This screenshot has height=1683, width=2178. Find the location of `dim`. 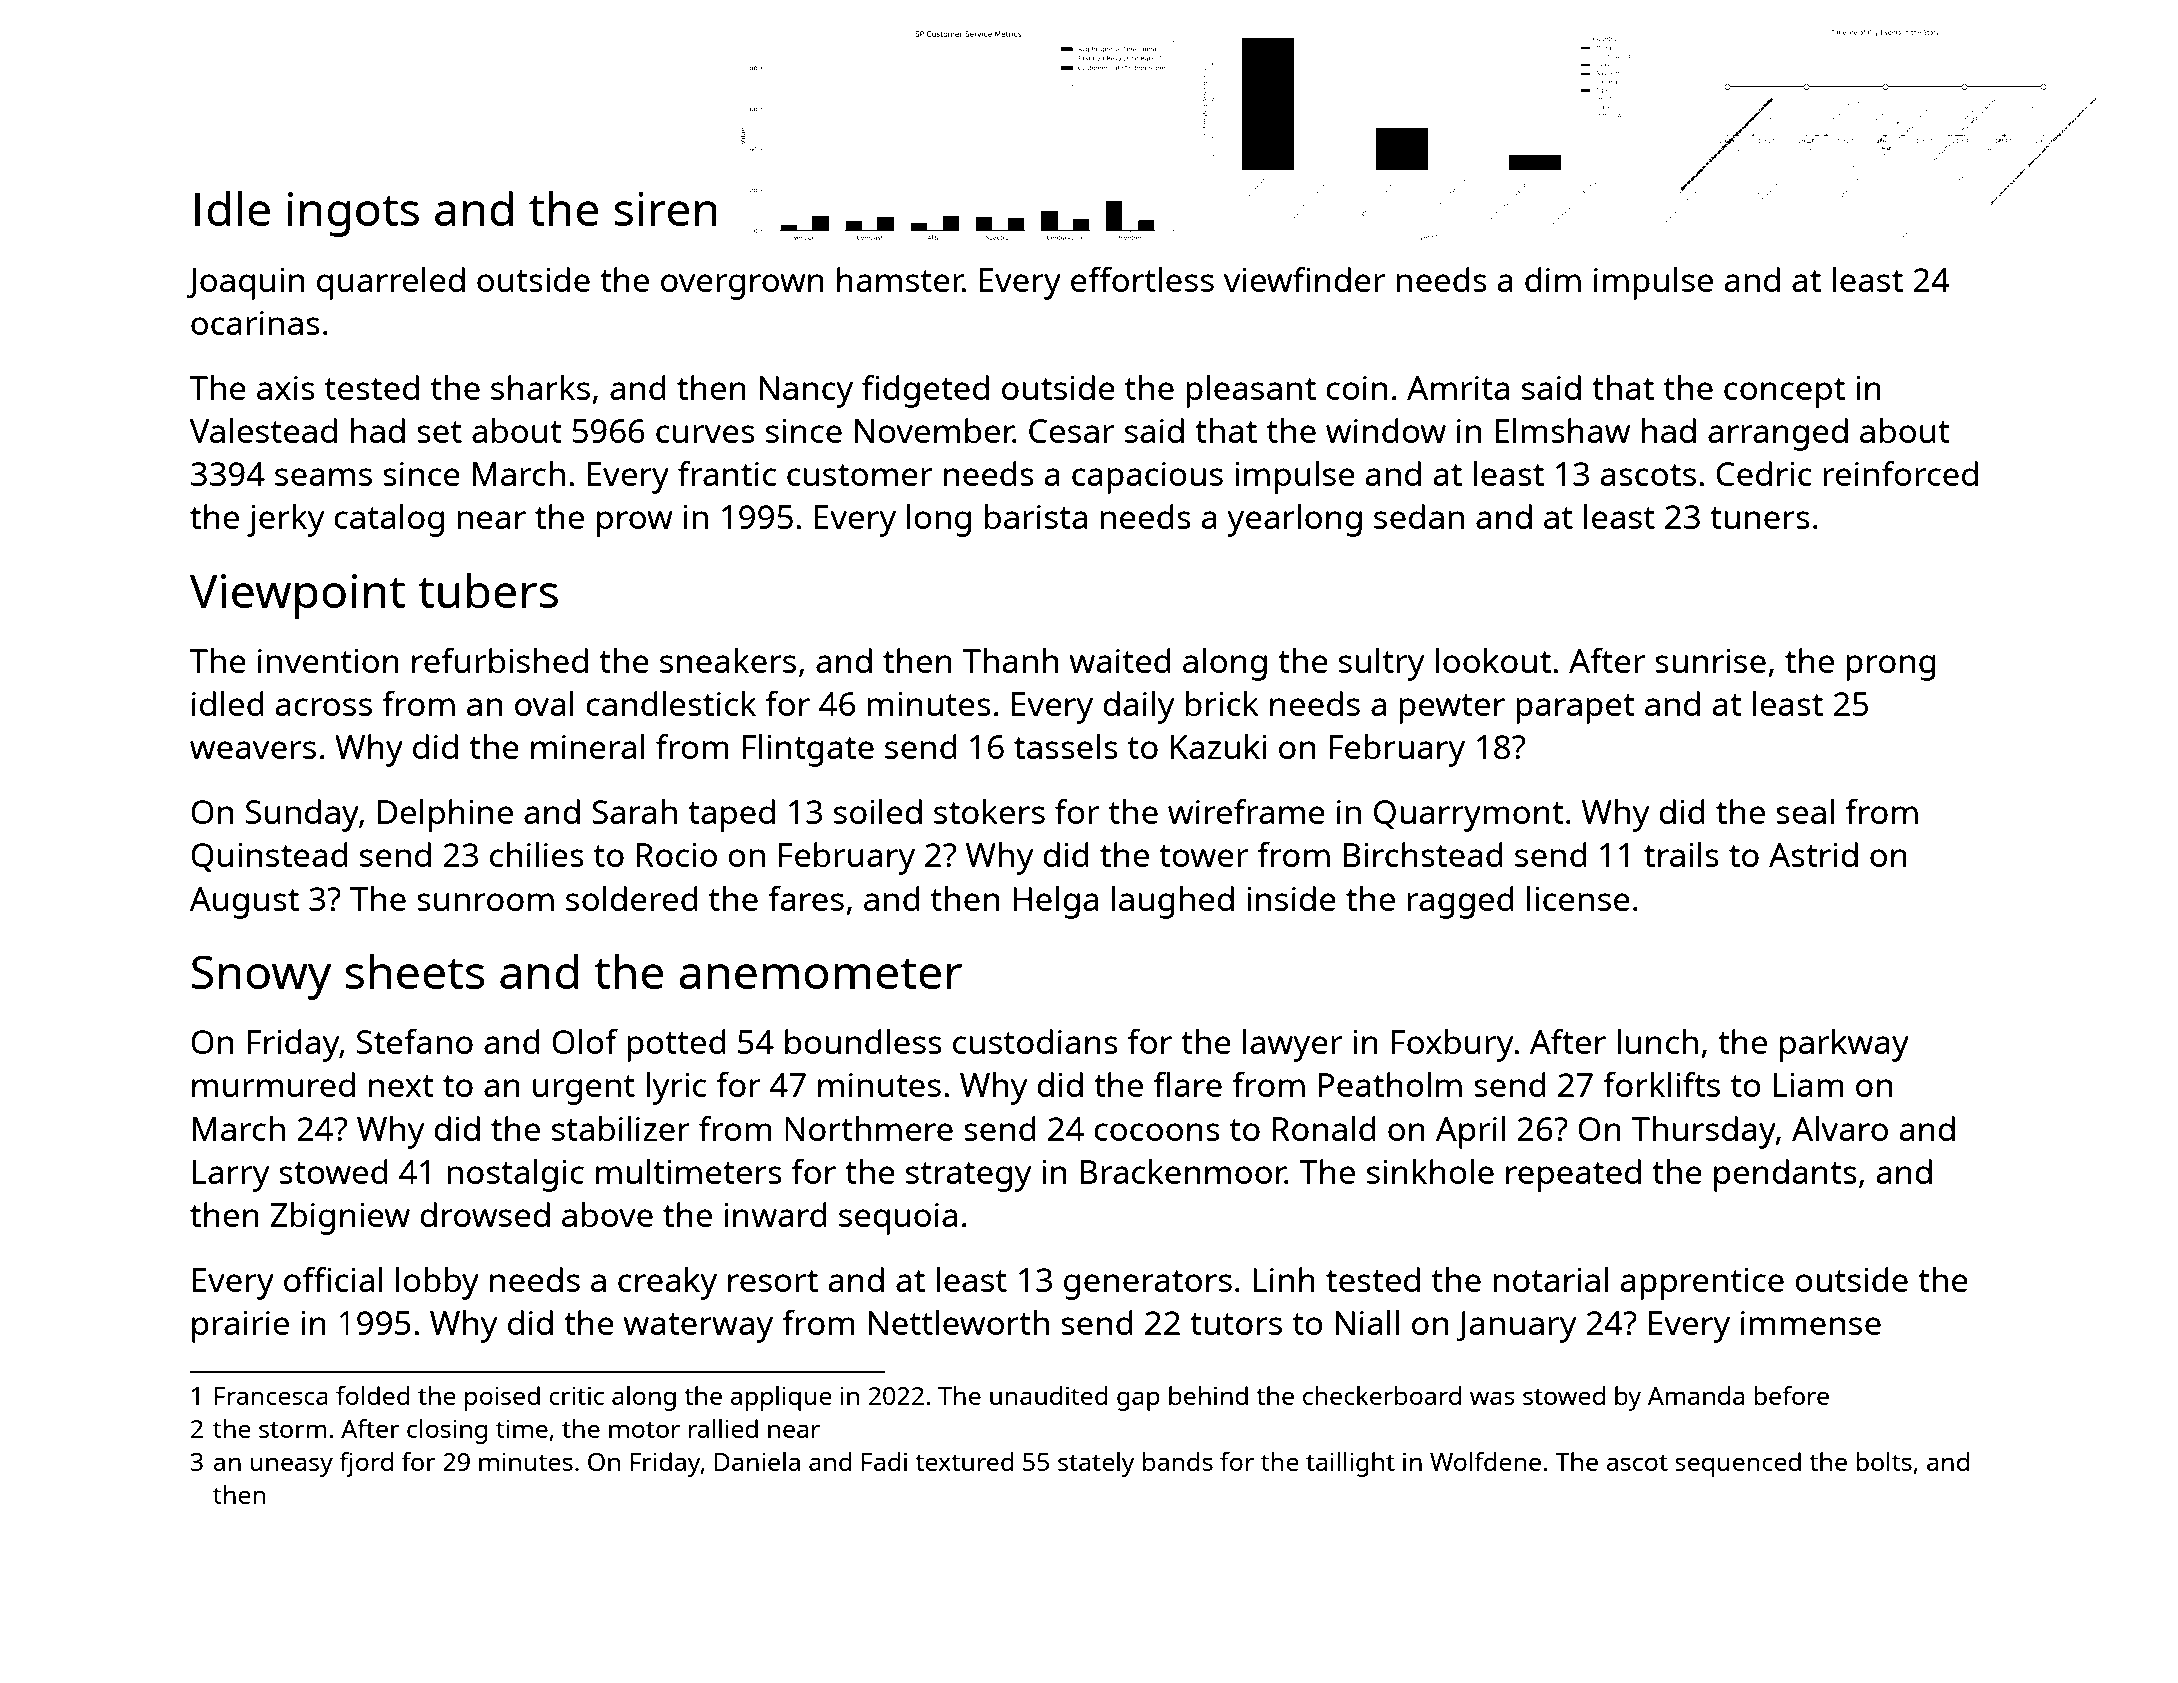

dim is located at coordinates (1553, 279).
